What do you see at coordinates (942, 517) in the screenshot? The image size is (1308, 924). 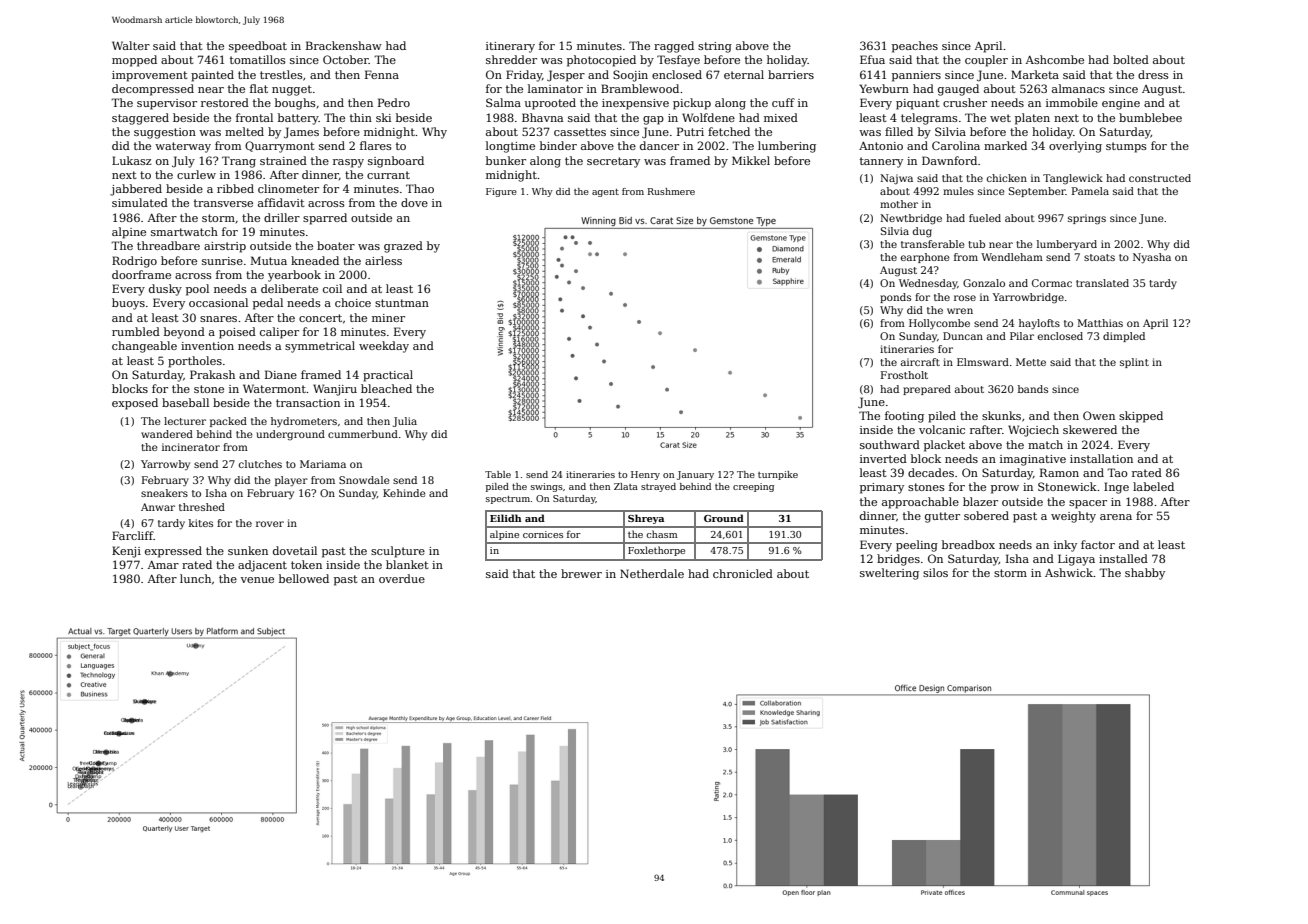 I see `gutter` at bounding box center [942, 517].
